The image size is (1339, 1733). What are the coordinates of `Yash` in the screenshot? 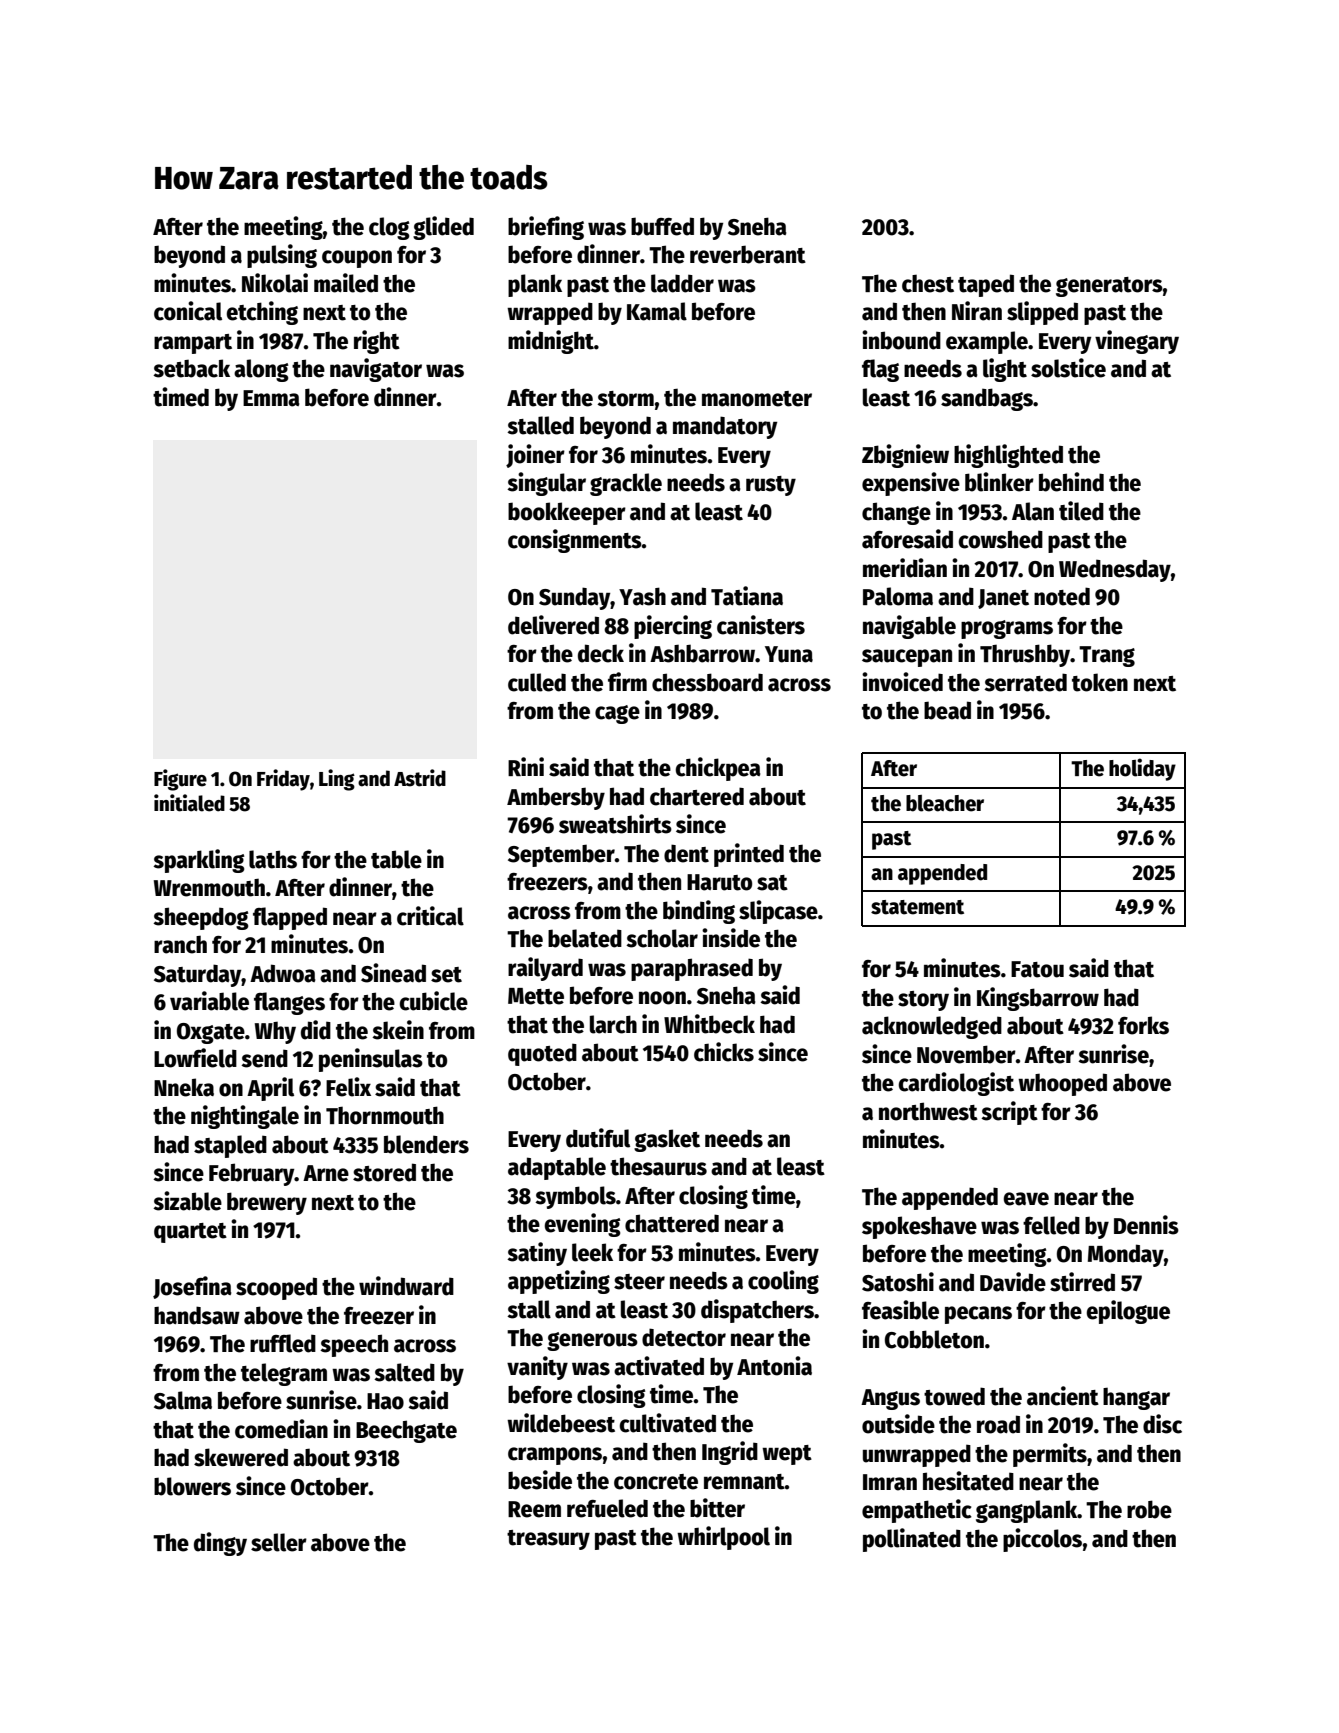 It's located at (642, 596).
